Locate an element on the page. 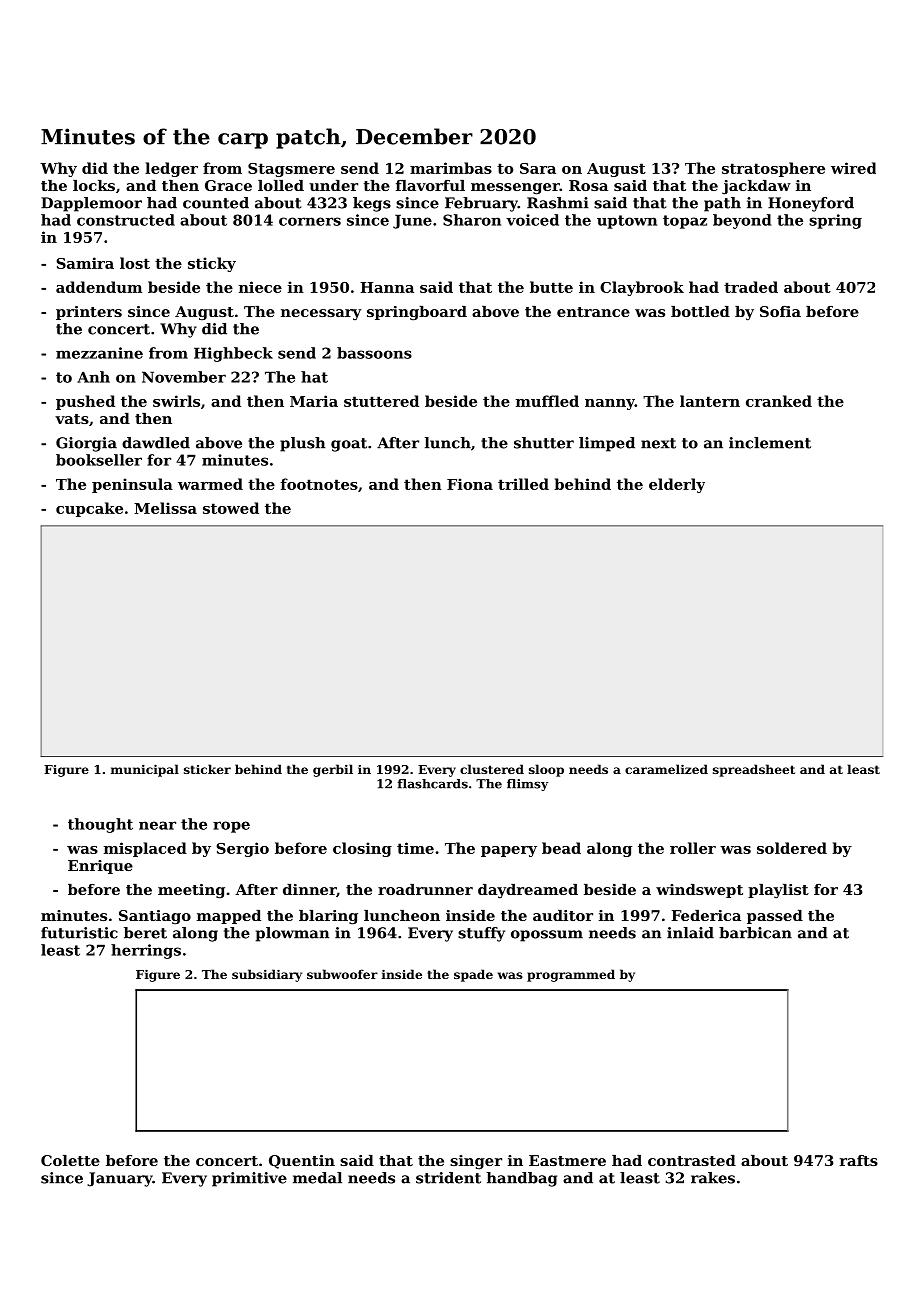 The image size is (924, 1308). Fiona is located at coordinates (470, 484).
